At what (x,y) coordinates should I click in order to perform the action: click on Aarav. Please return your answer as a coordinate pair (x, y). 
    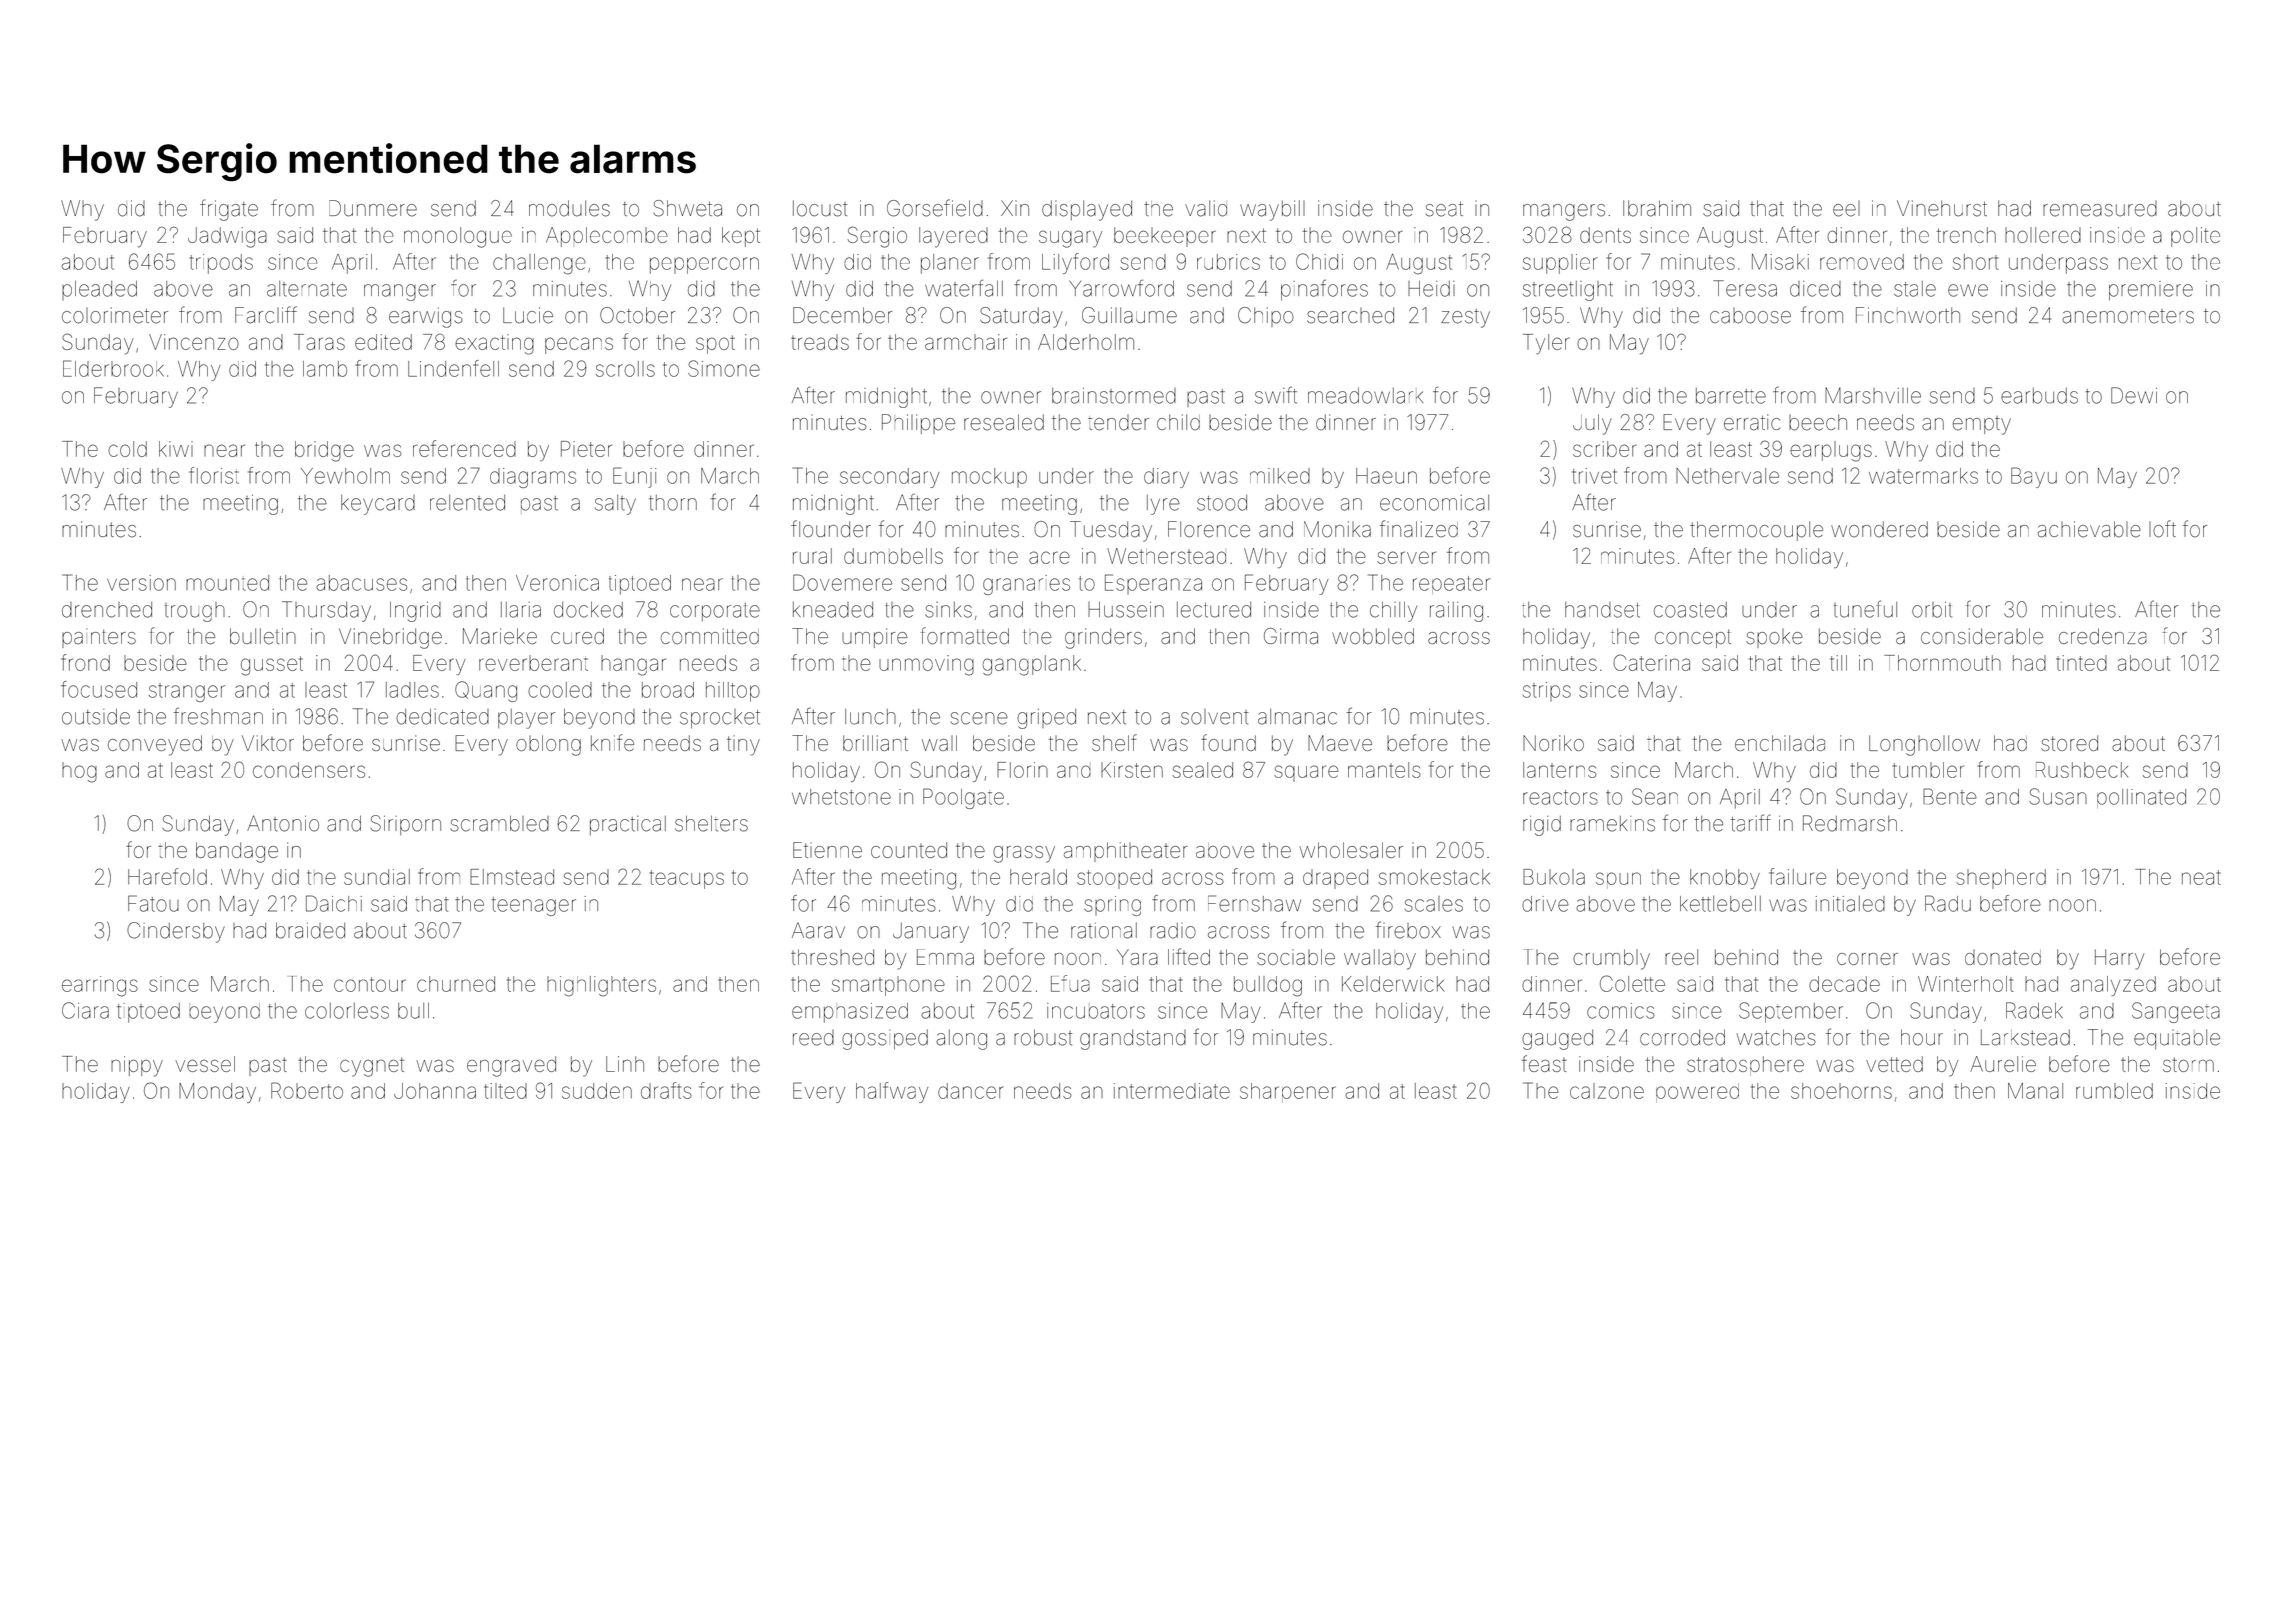
    Looking at the image, I should click on (818, 930).
